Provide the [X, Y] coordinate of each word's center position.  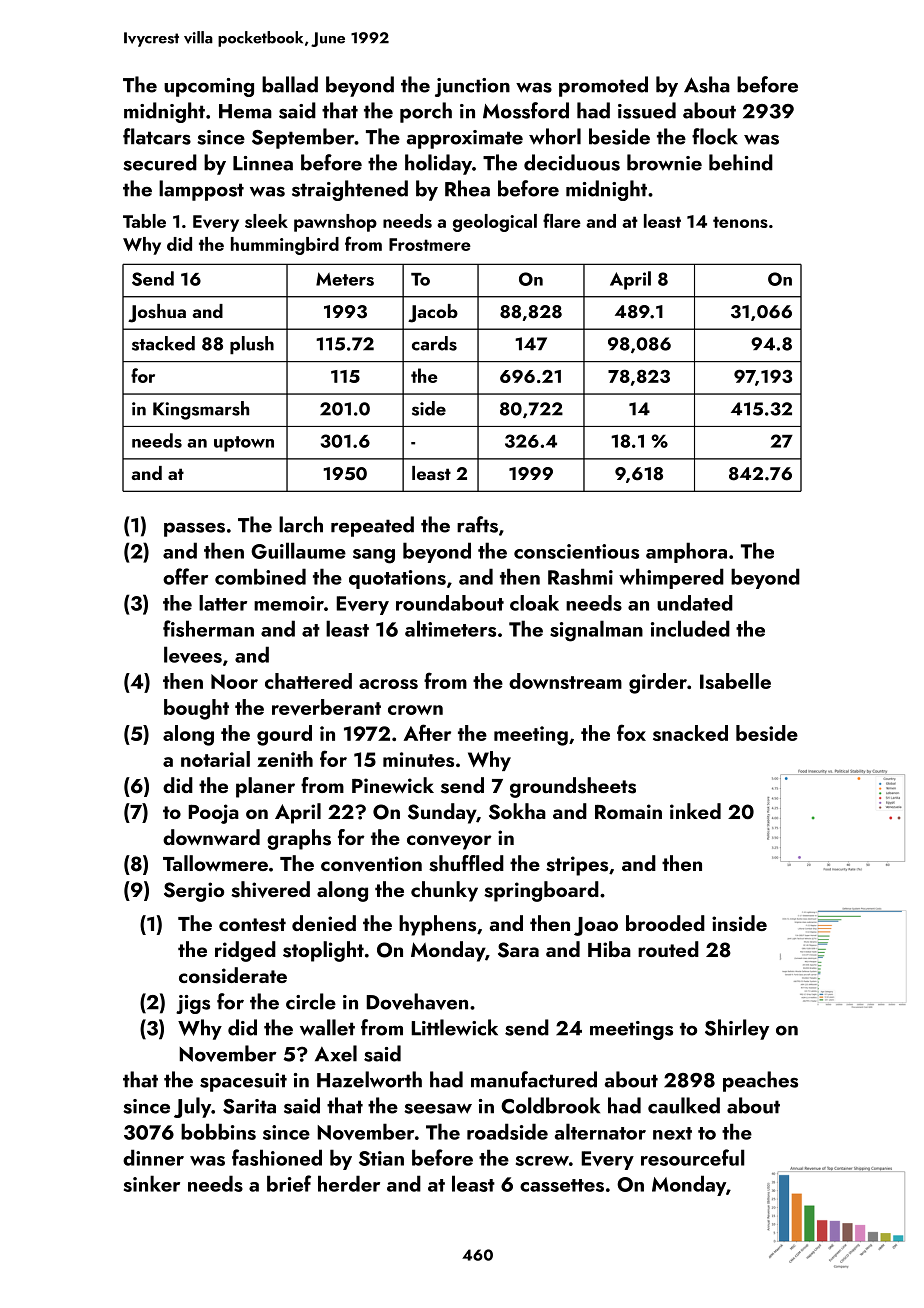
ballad [290, 84]
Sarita [249, 1106]
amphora [686, 552]
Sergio [194, 892]
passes [194, 529]
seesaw [438, 1108]
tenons [740, 222]
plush [252, 345]
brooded [665, 923]
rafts [477, 524]
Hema [245, 111]
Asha [707, 84]
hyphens [437, 925]
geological [495, 223]
